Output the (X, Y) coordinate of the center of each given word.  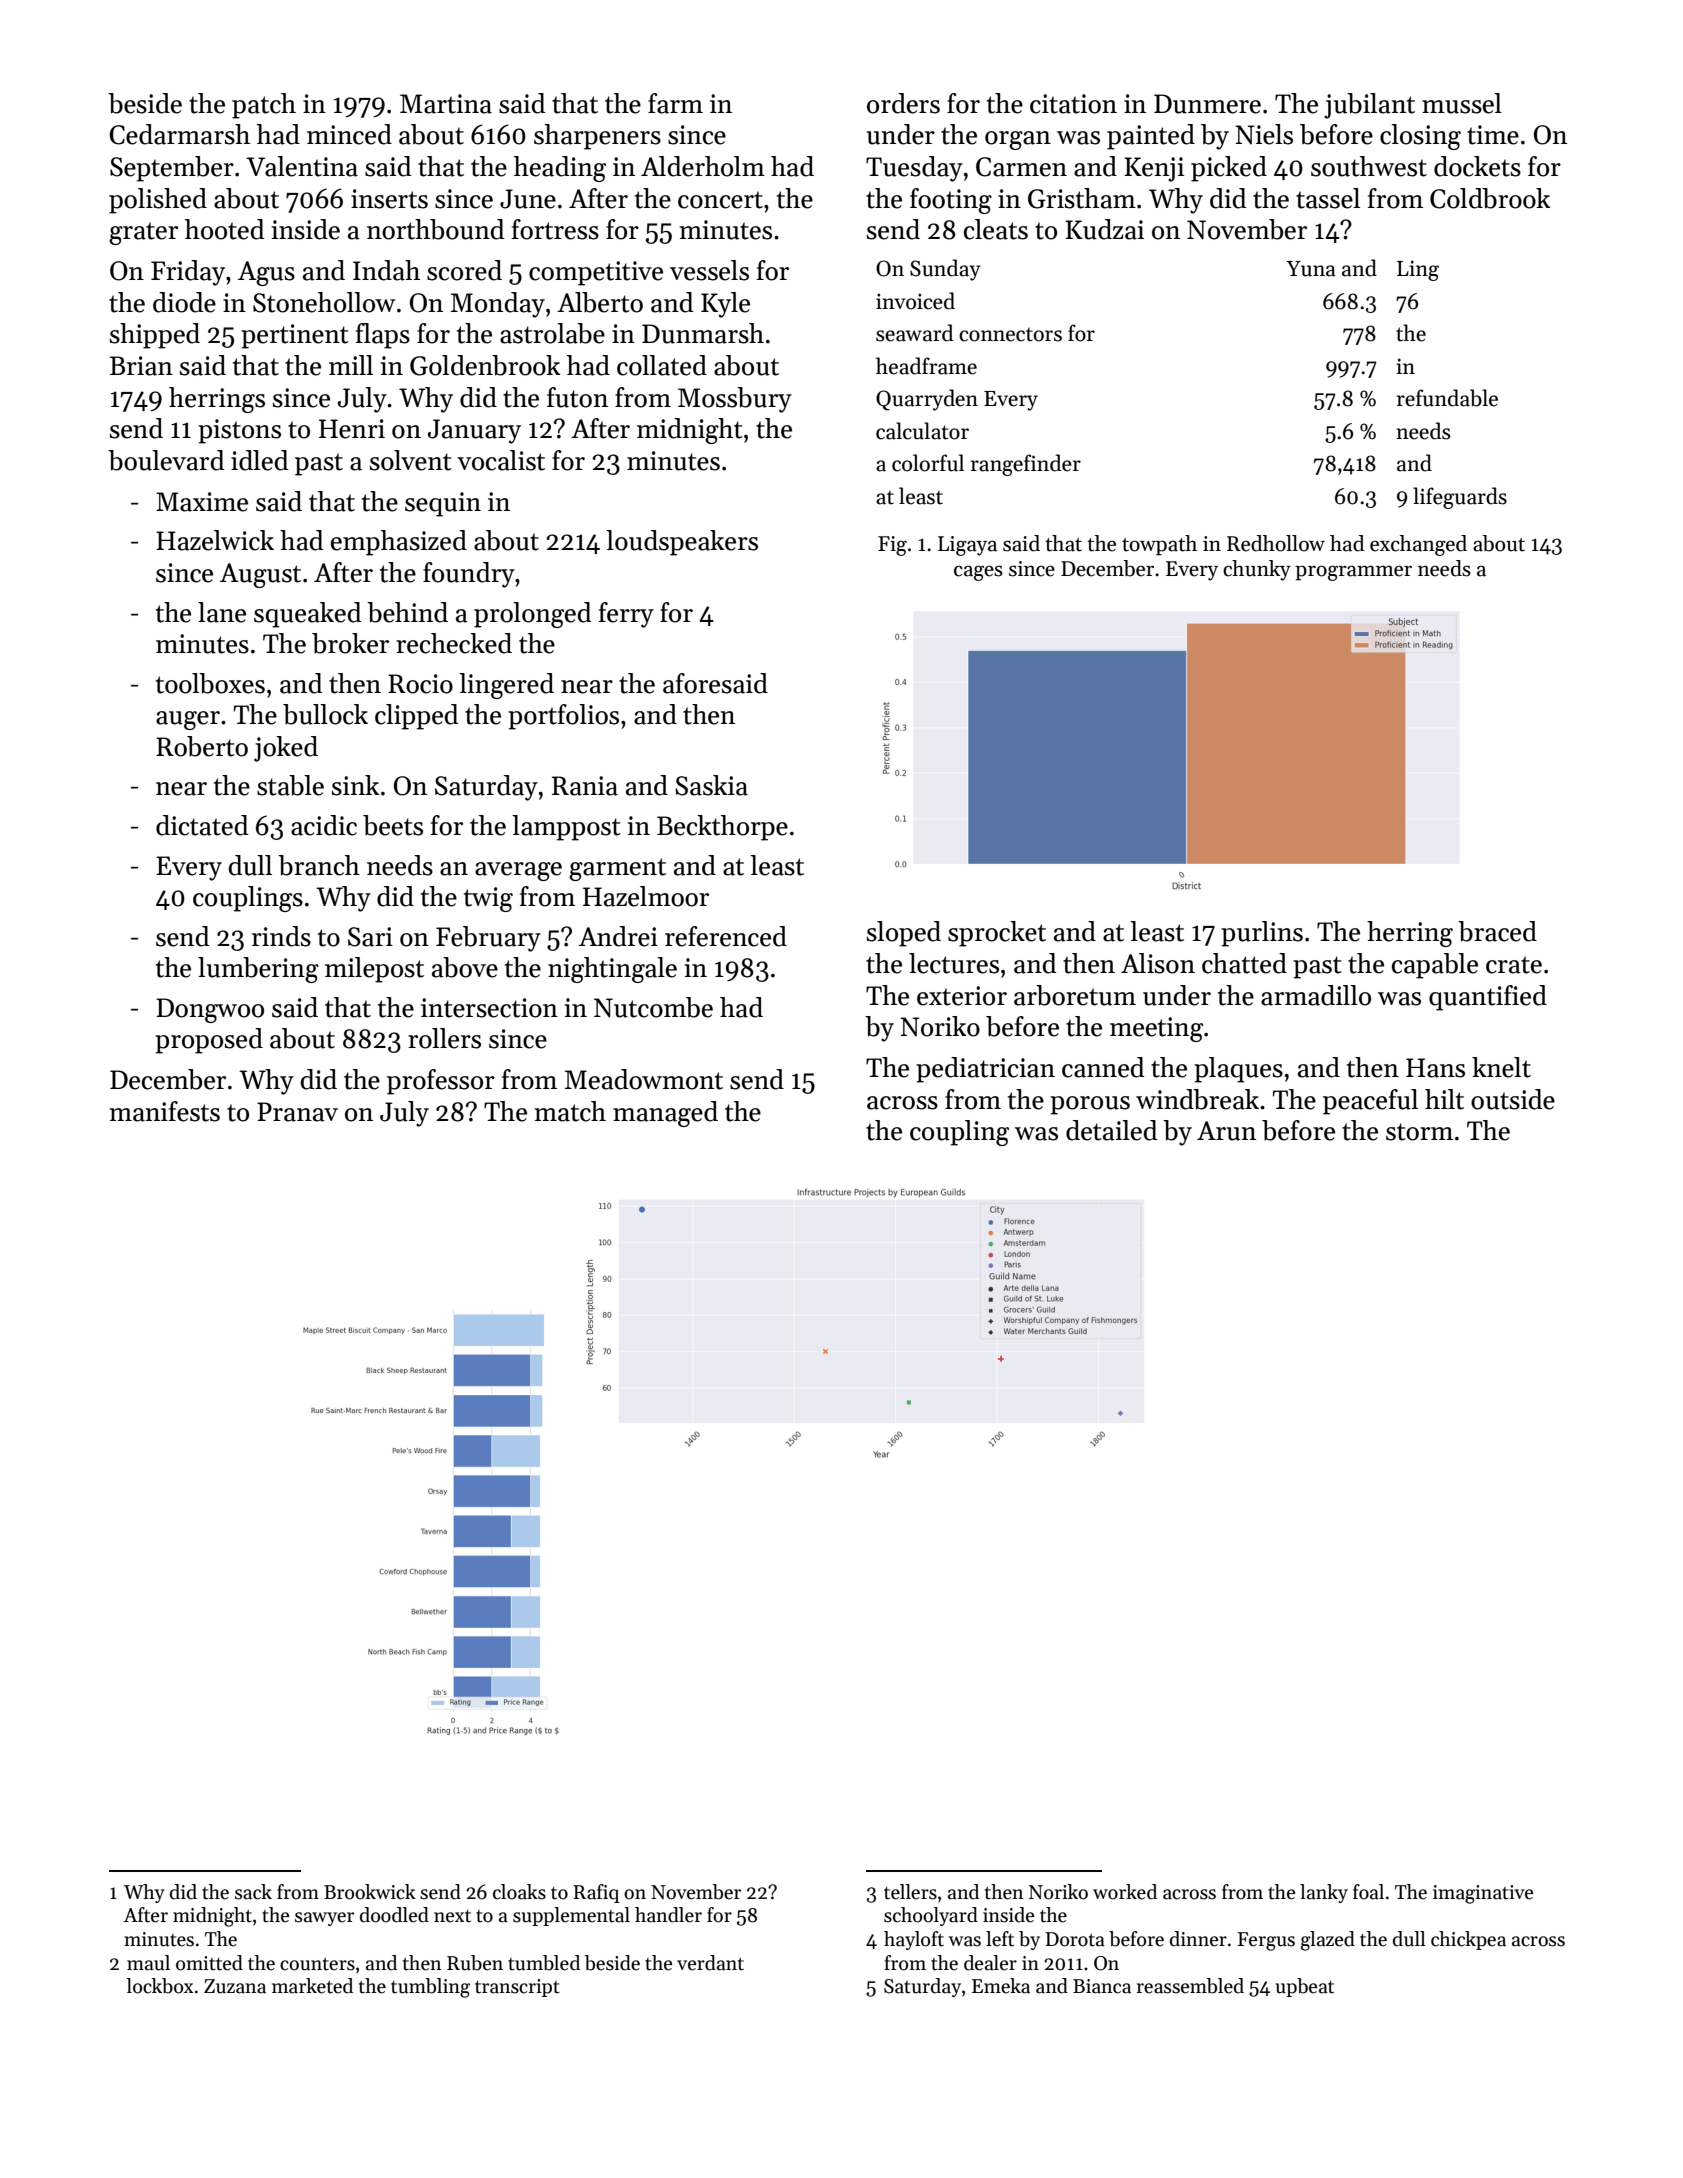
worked (1125, 1892)
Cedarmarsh (179, 134)
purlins (1262, 934)
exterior (962, 996)
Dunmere (1207, 104)
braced (1497, 931)
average (518, 871)
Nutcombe (653, 1007)
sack (253, 1892)
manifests (164, 1111)
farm (675, 103)
